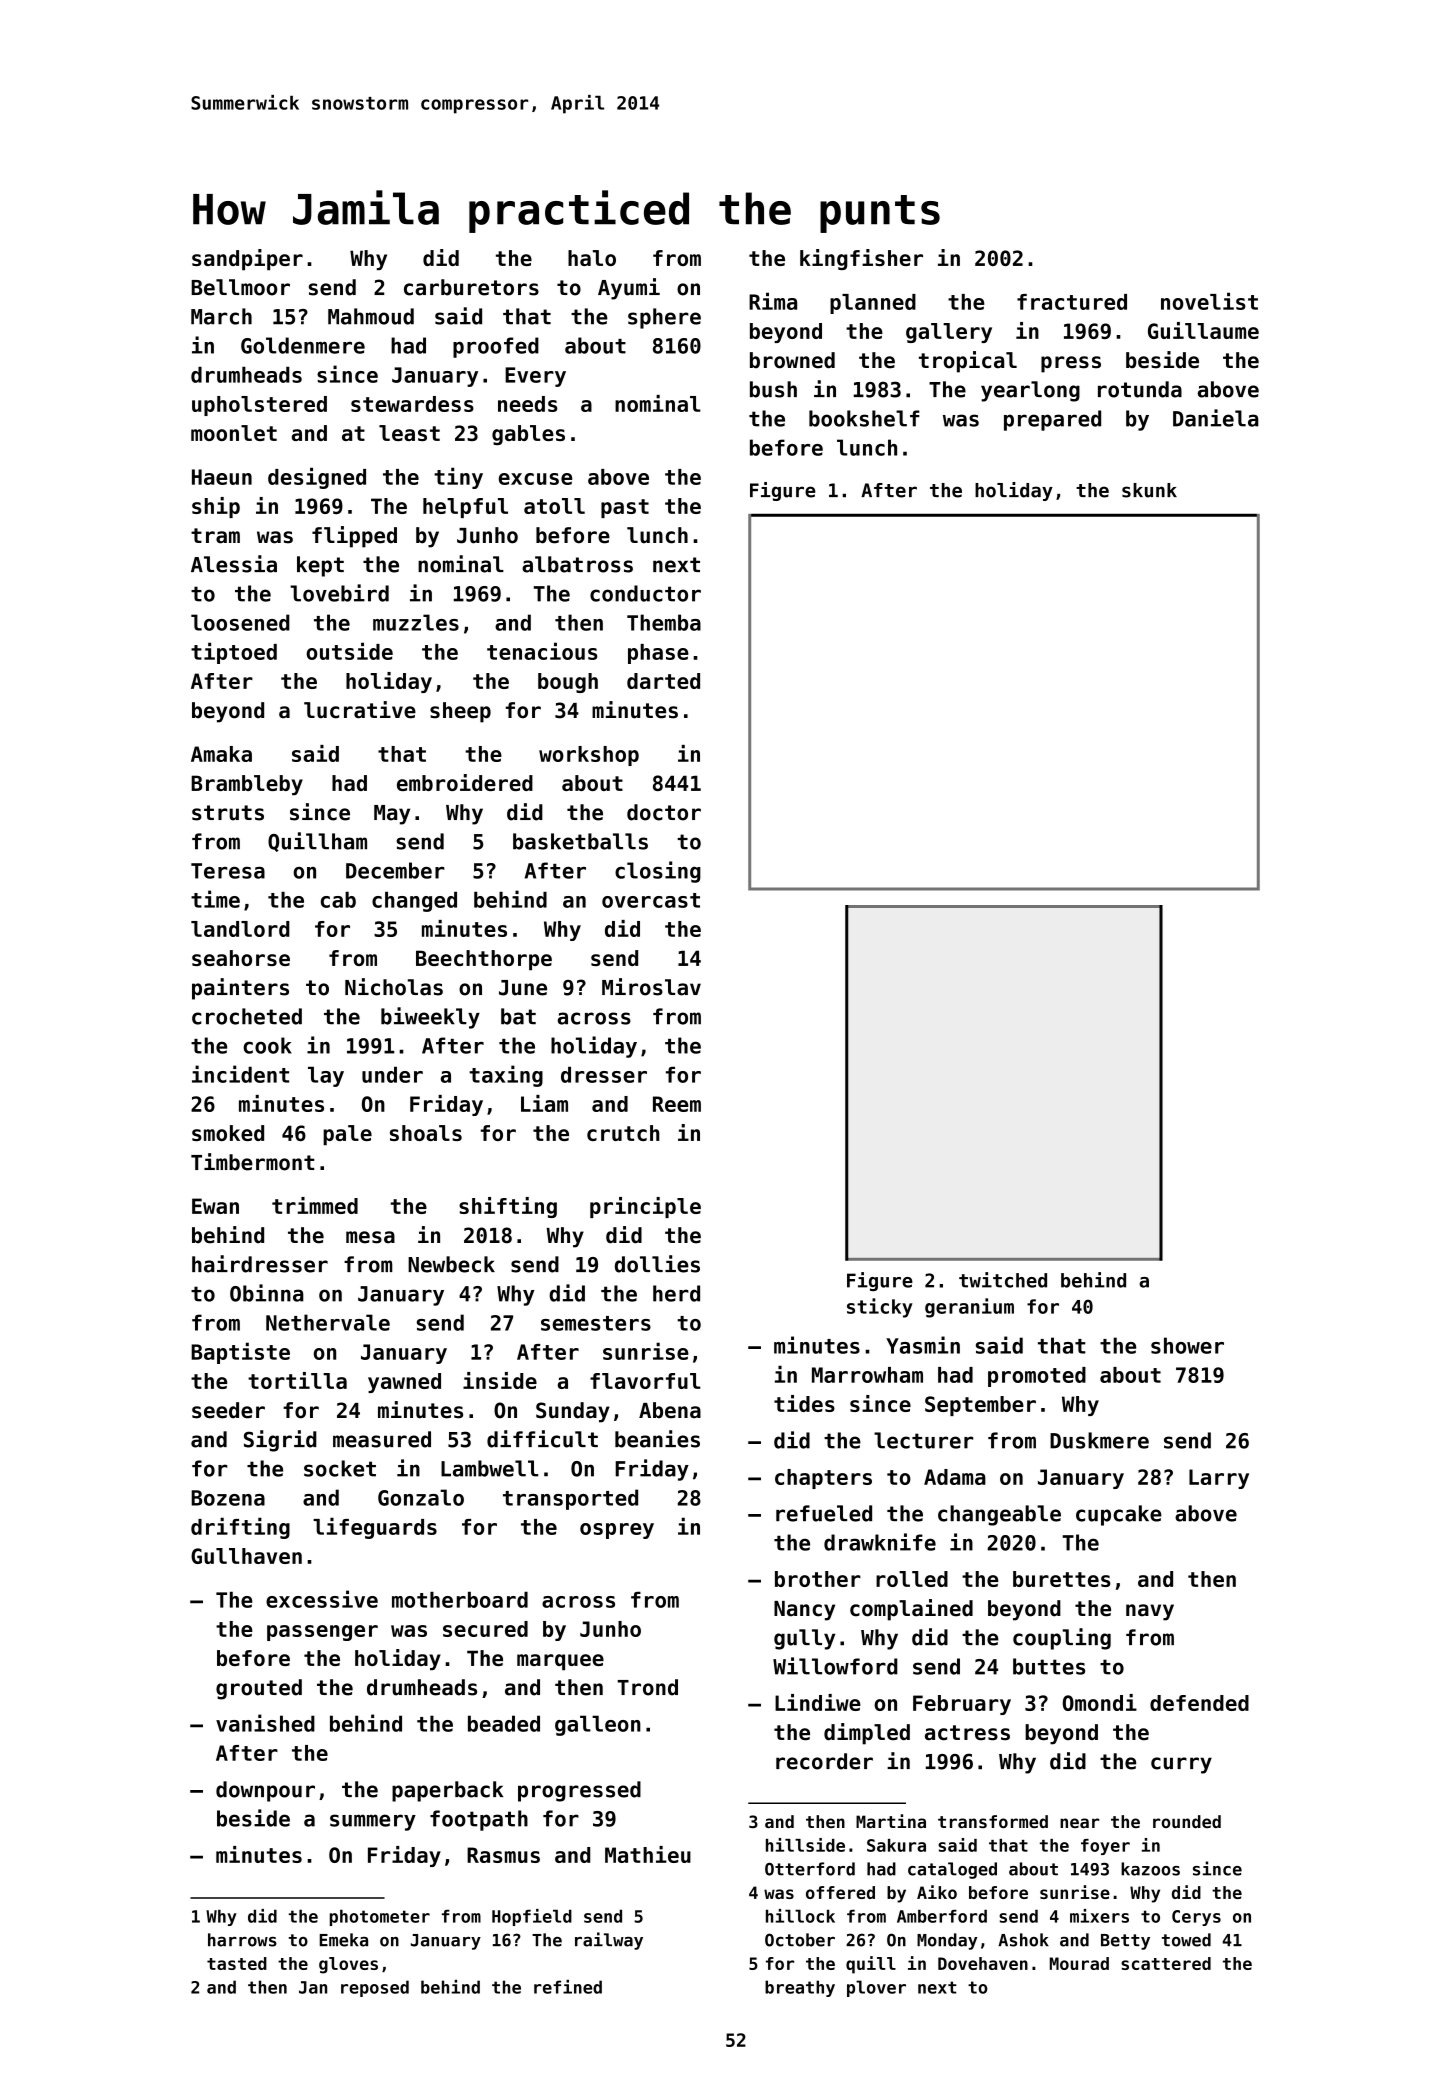  Describe the element at coordinates (792, 360) in the image. I see `browned` at that location.
